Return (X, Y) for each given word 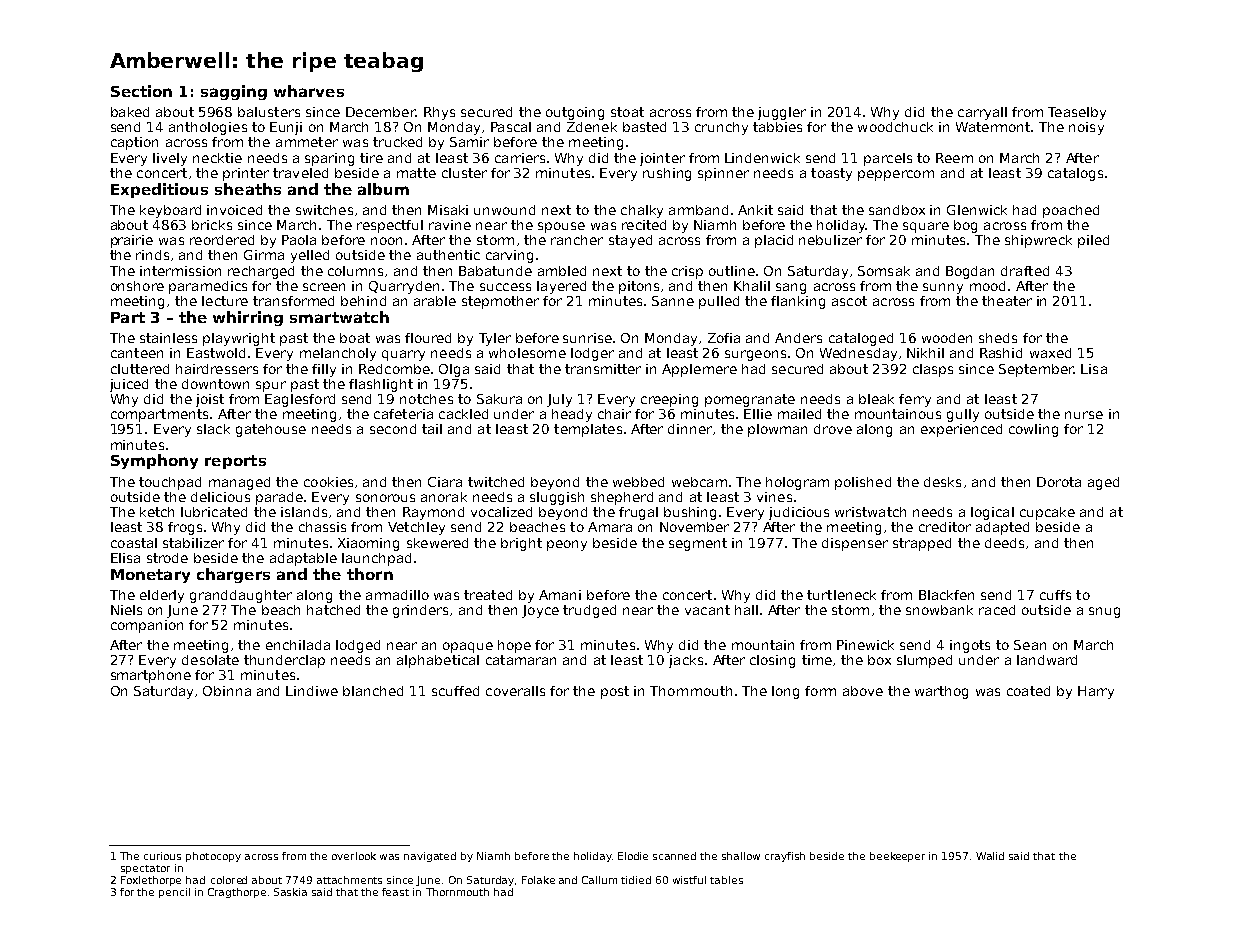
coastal (134, 543)
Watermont (993, 127)
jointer (662, 159)
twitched (496, 482)
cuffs (1055, 595)
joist (210, 400)
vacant (707, 610)
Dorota (1059, 482)
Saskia (290, 892)
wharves (309, 91)
